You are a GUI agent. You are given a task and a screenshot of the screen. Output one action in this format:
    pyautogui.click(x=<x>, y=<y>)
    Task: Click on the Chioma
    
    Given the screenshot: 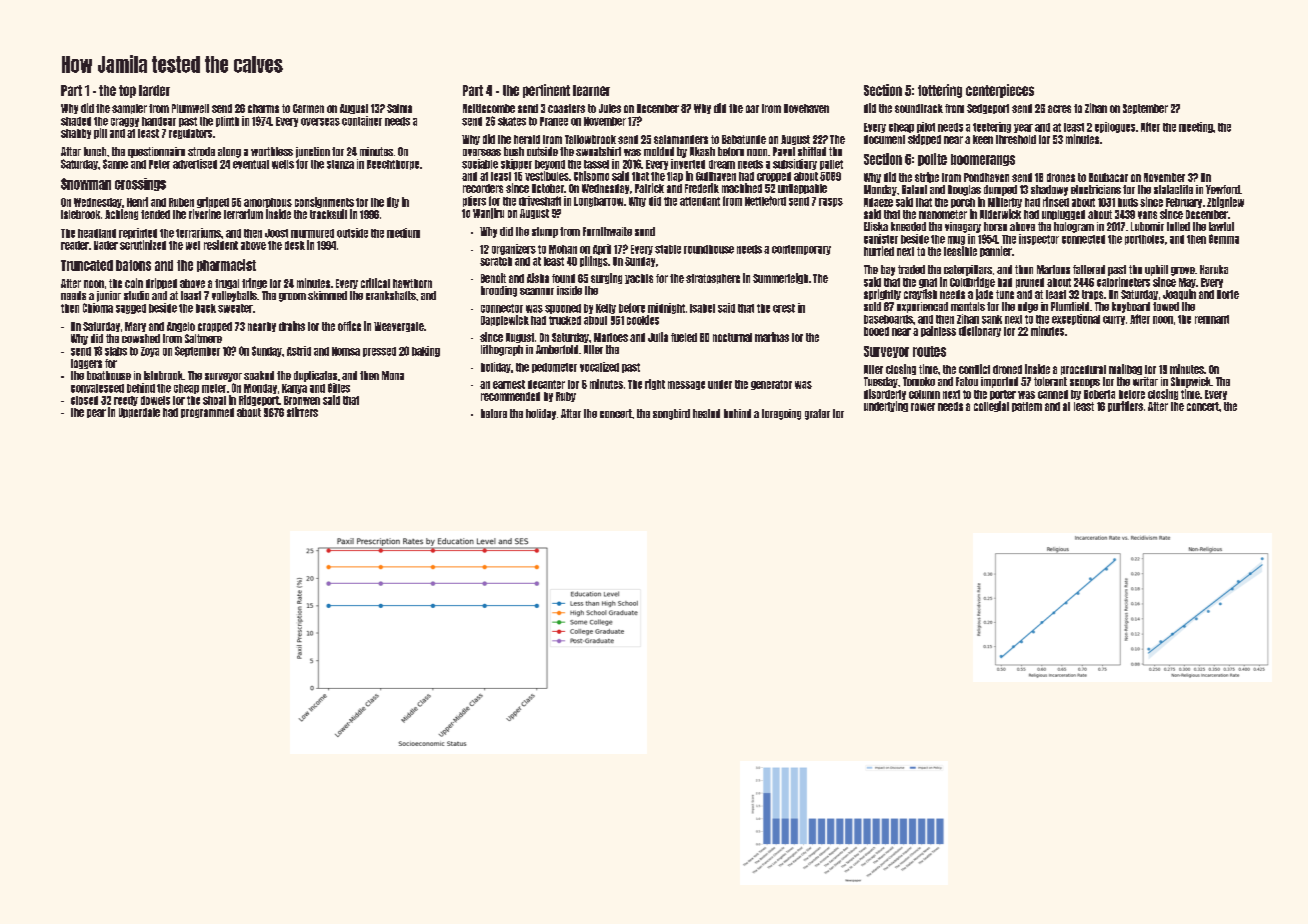 What is the action you would take?
    pyautogui.click(x=98, y=308)
